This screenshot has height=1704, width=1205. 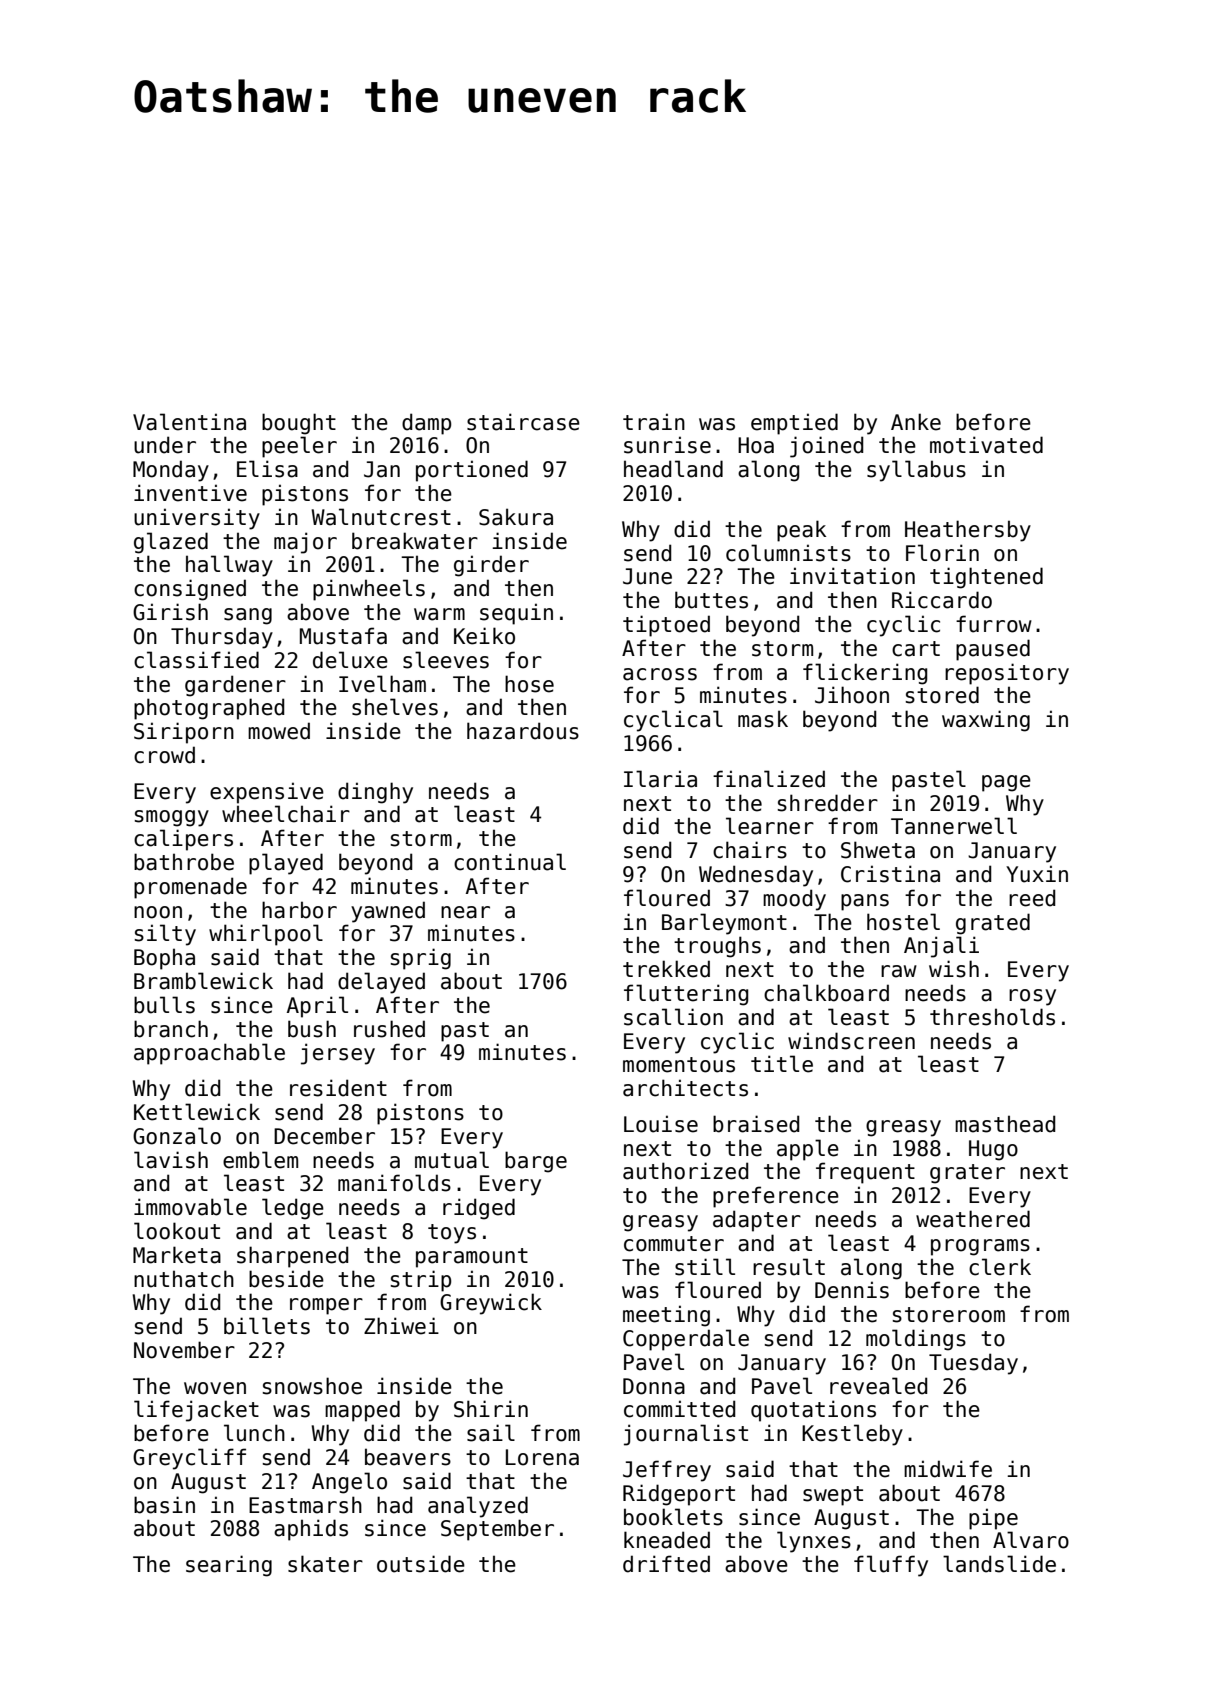 I want to click on Ridgeport, so click(x=679, y=1495).
